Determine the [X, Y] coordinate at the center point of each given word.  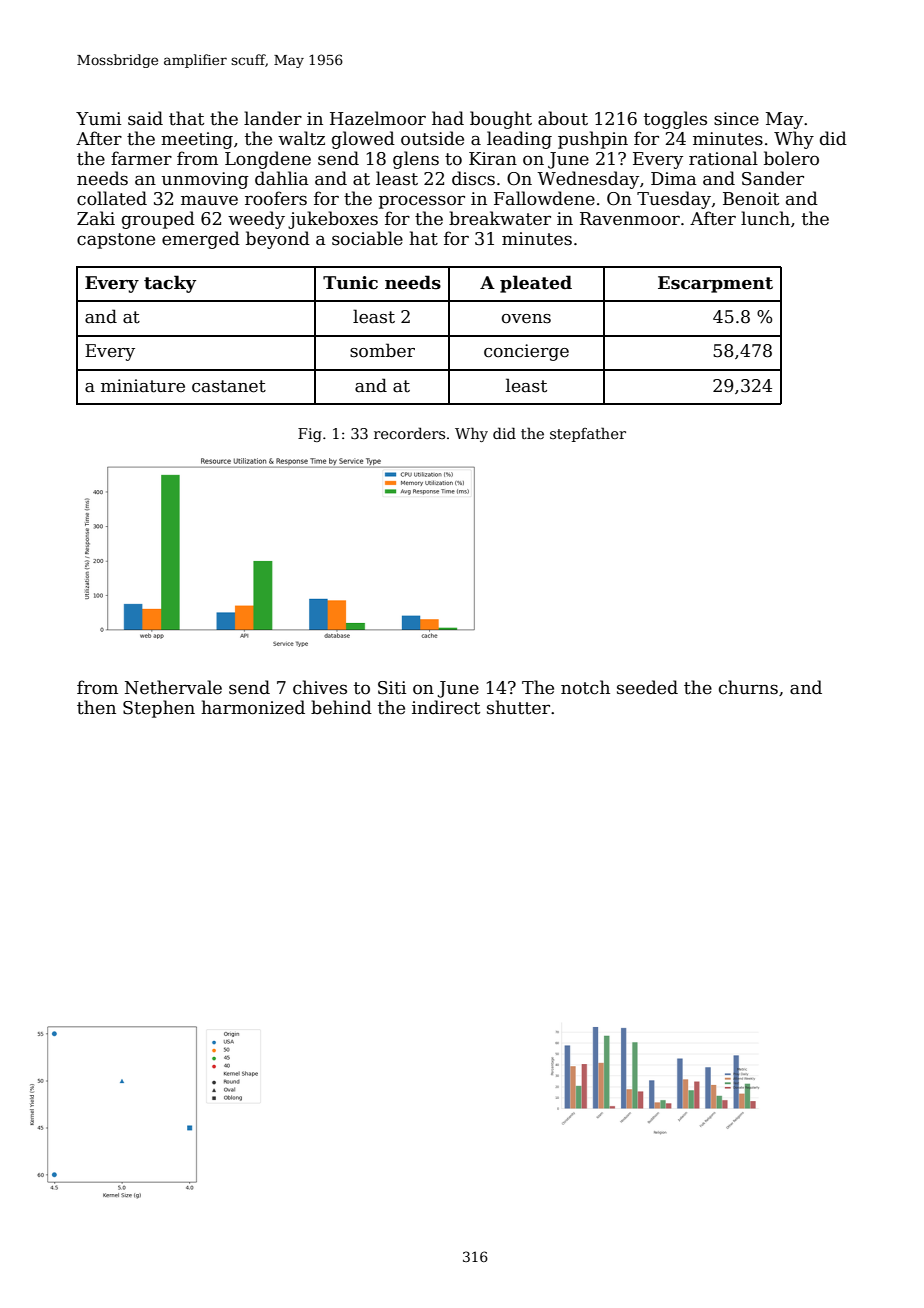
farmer [141, 158]
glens [416, 160]
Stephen [159, 709]
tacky [170, 284]
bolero [791, 158]
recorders [409, 433]
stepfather [588, 434]
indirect [446, 707]
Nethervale [173, 687]
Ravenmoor [630, 219]
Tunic [350, 283]
